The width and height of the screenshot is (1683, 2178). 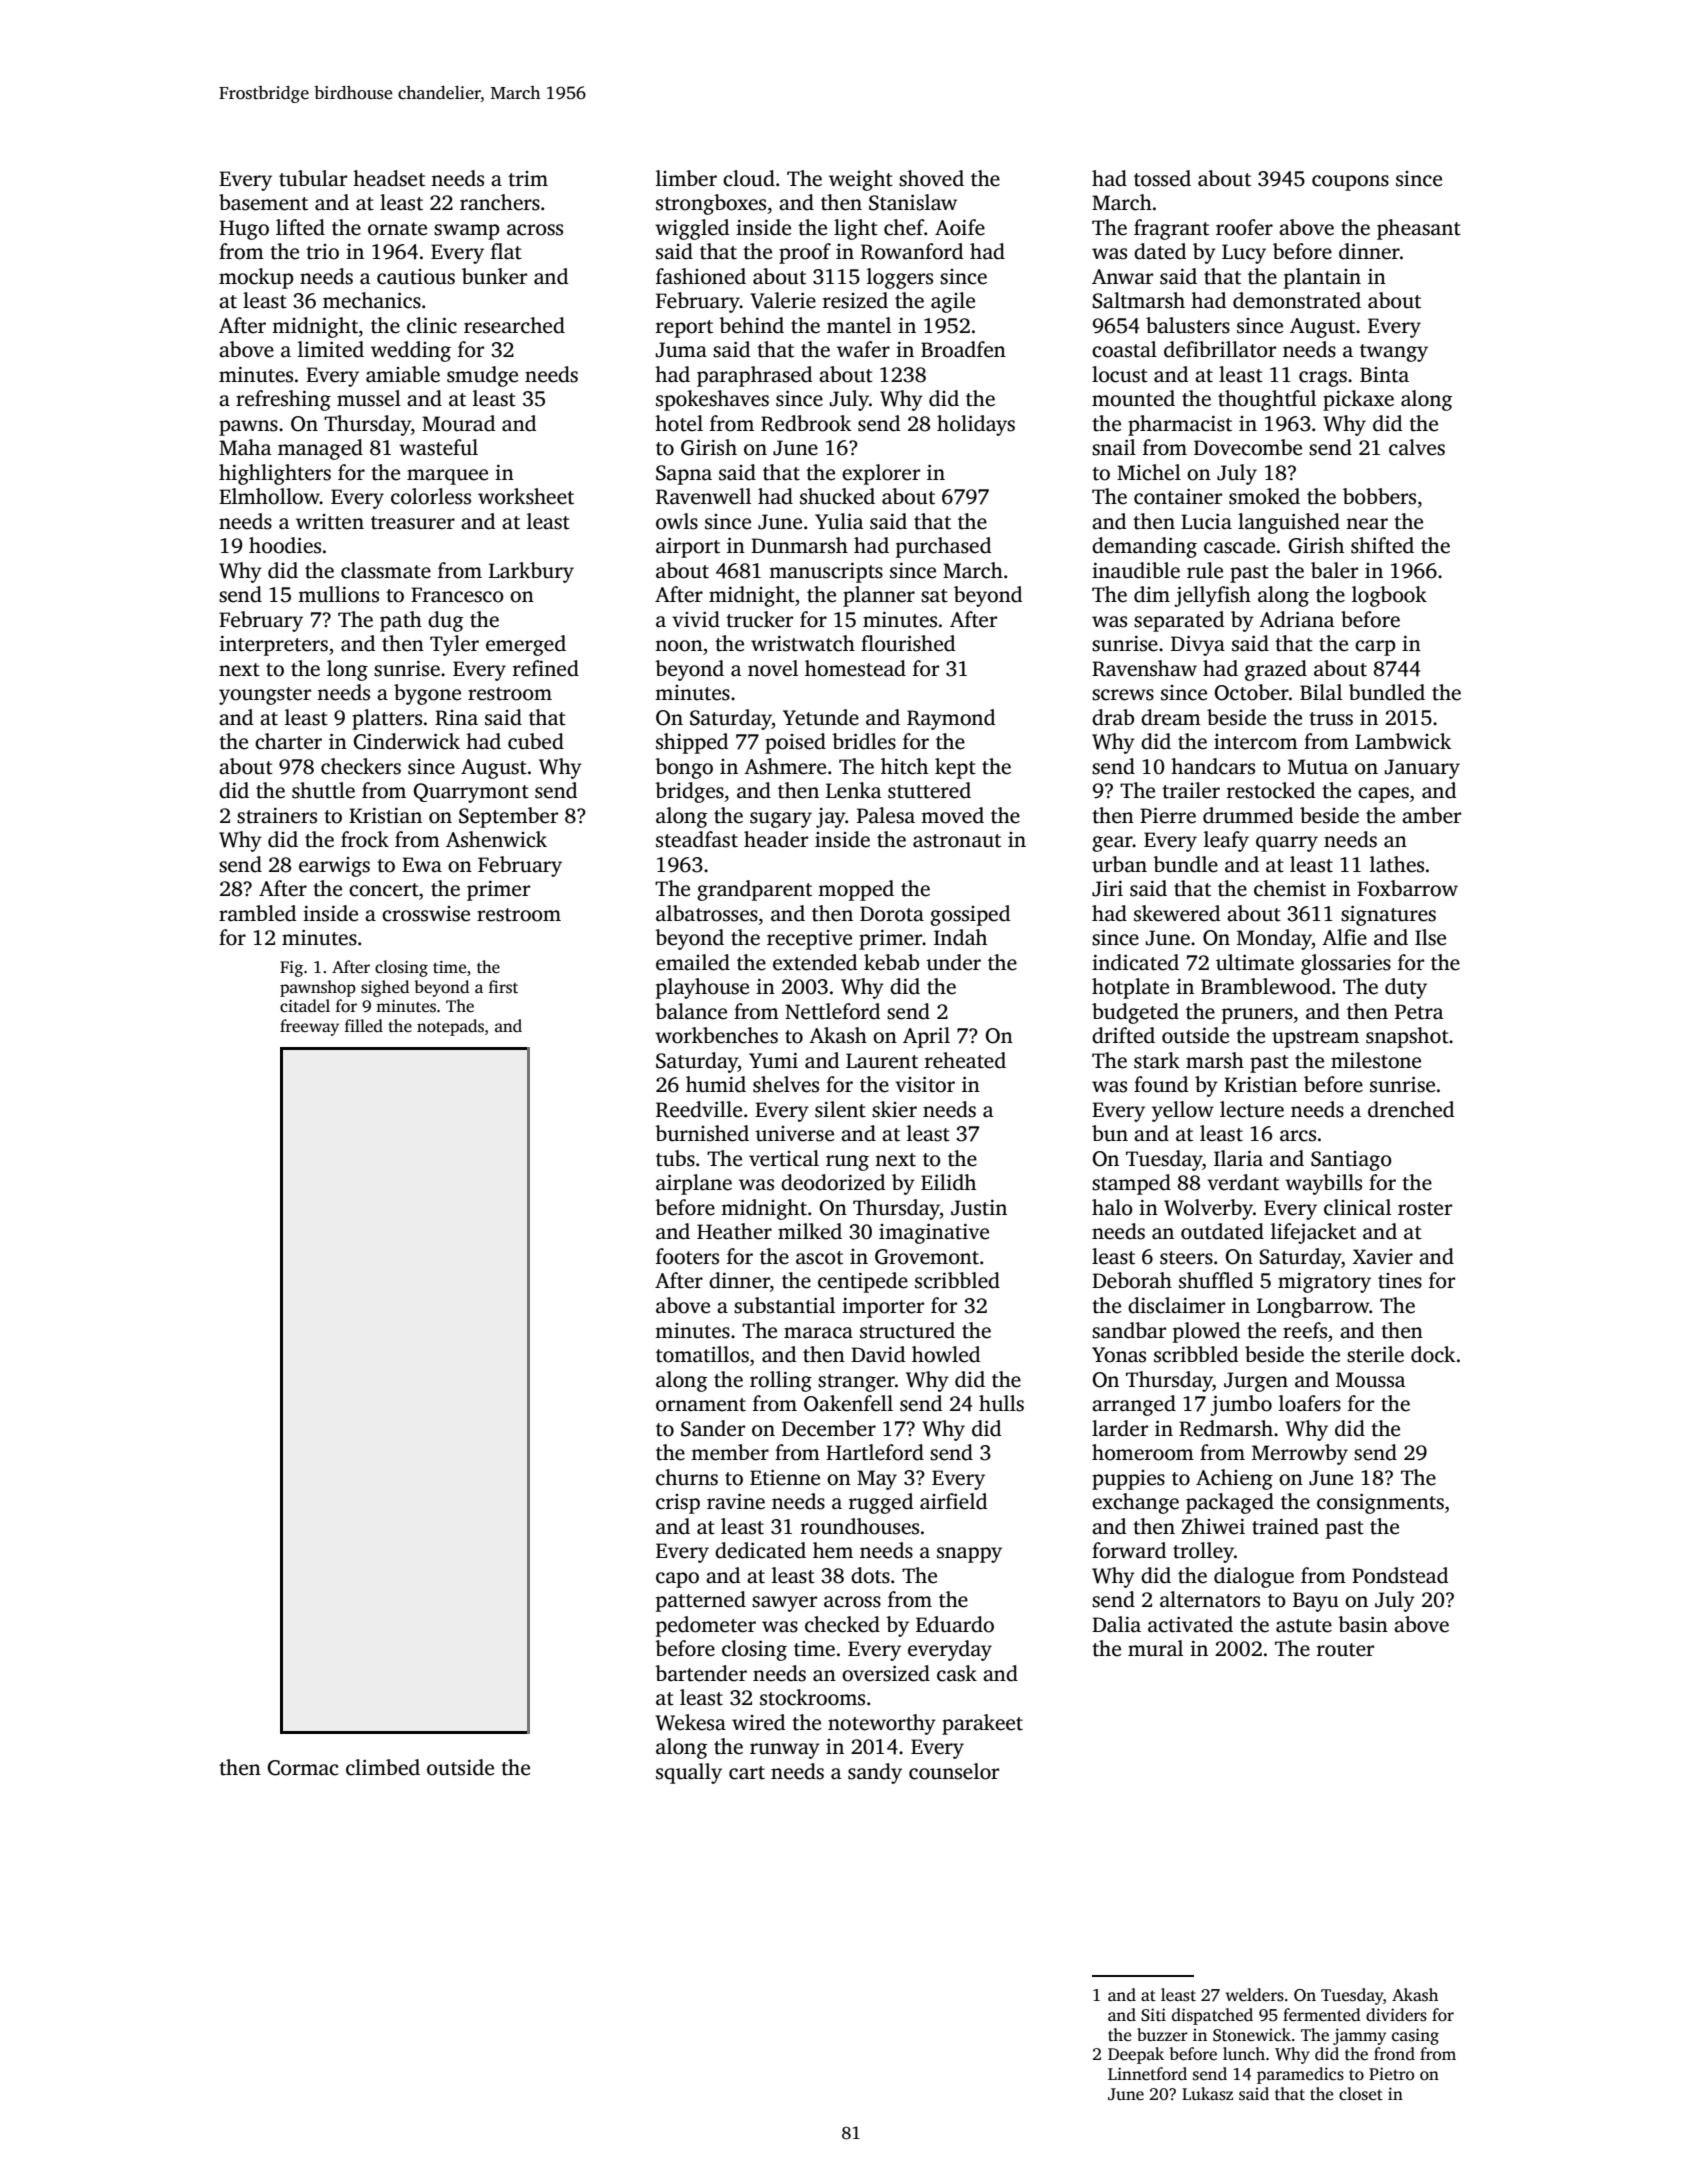 What do you see at coordinates (1183, 1111) in the screenshot?
I see `yellow` at bounding box center [1183, 1111].
